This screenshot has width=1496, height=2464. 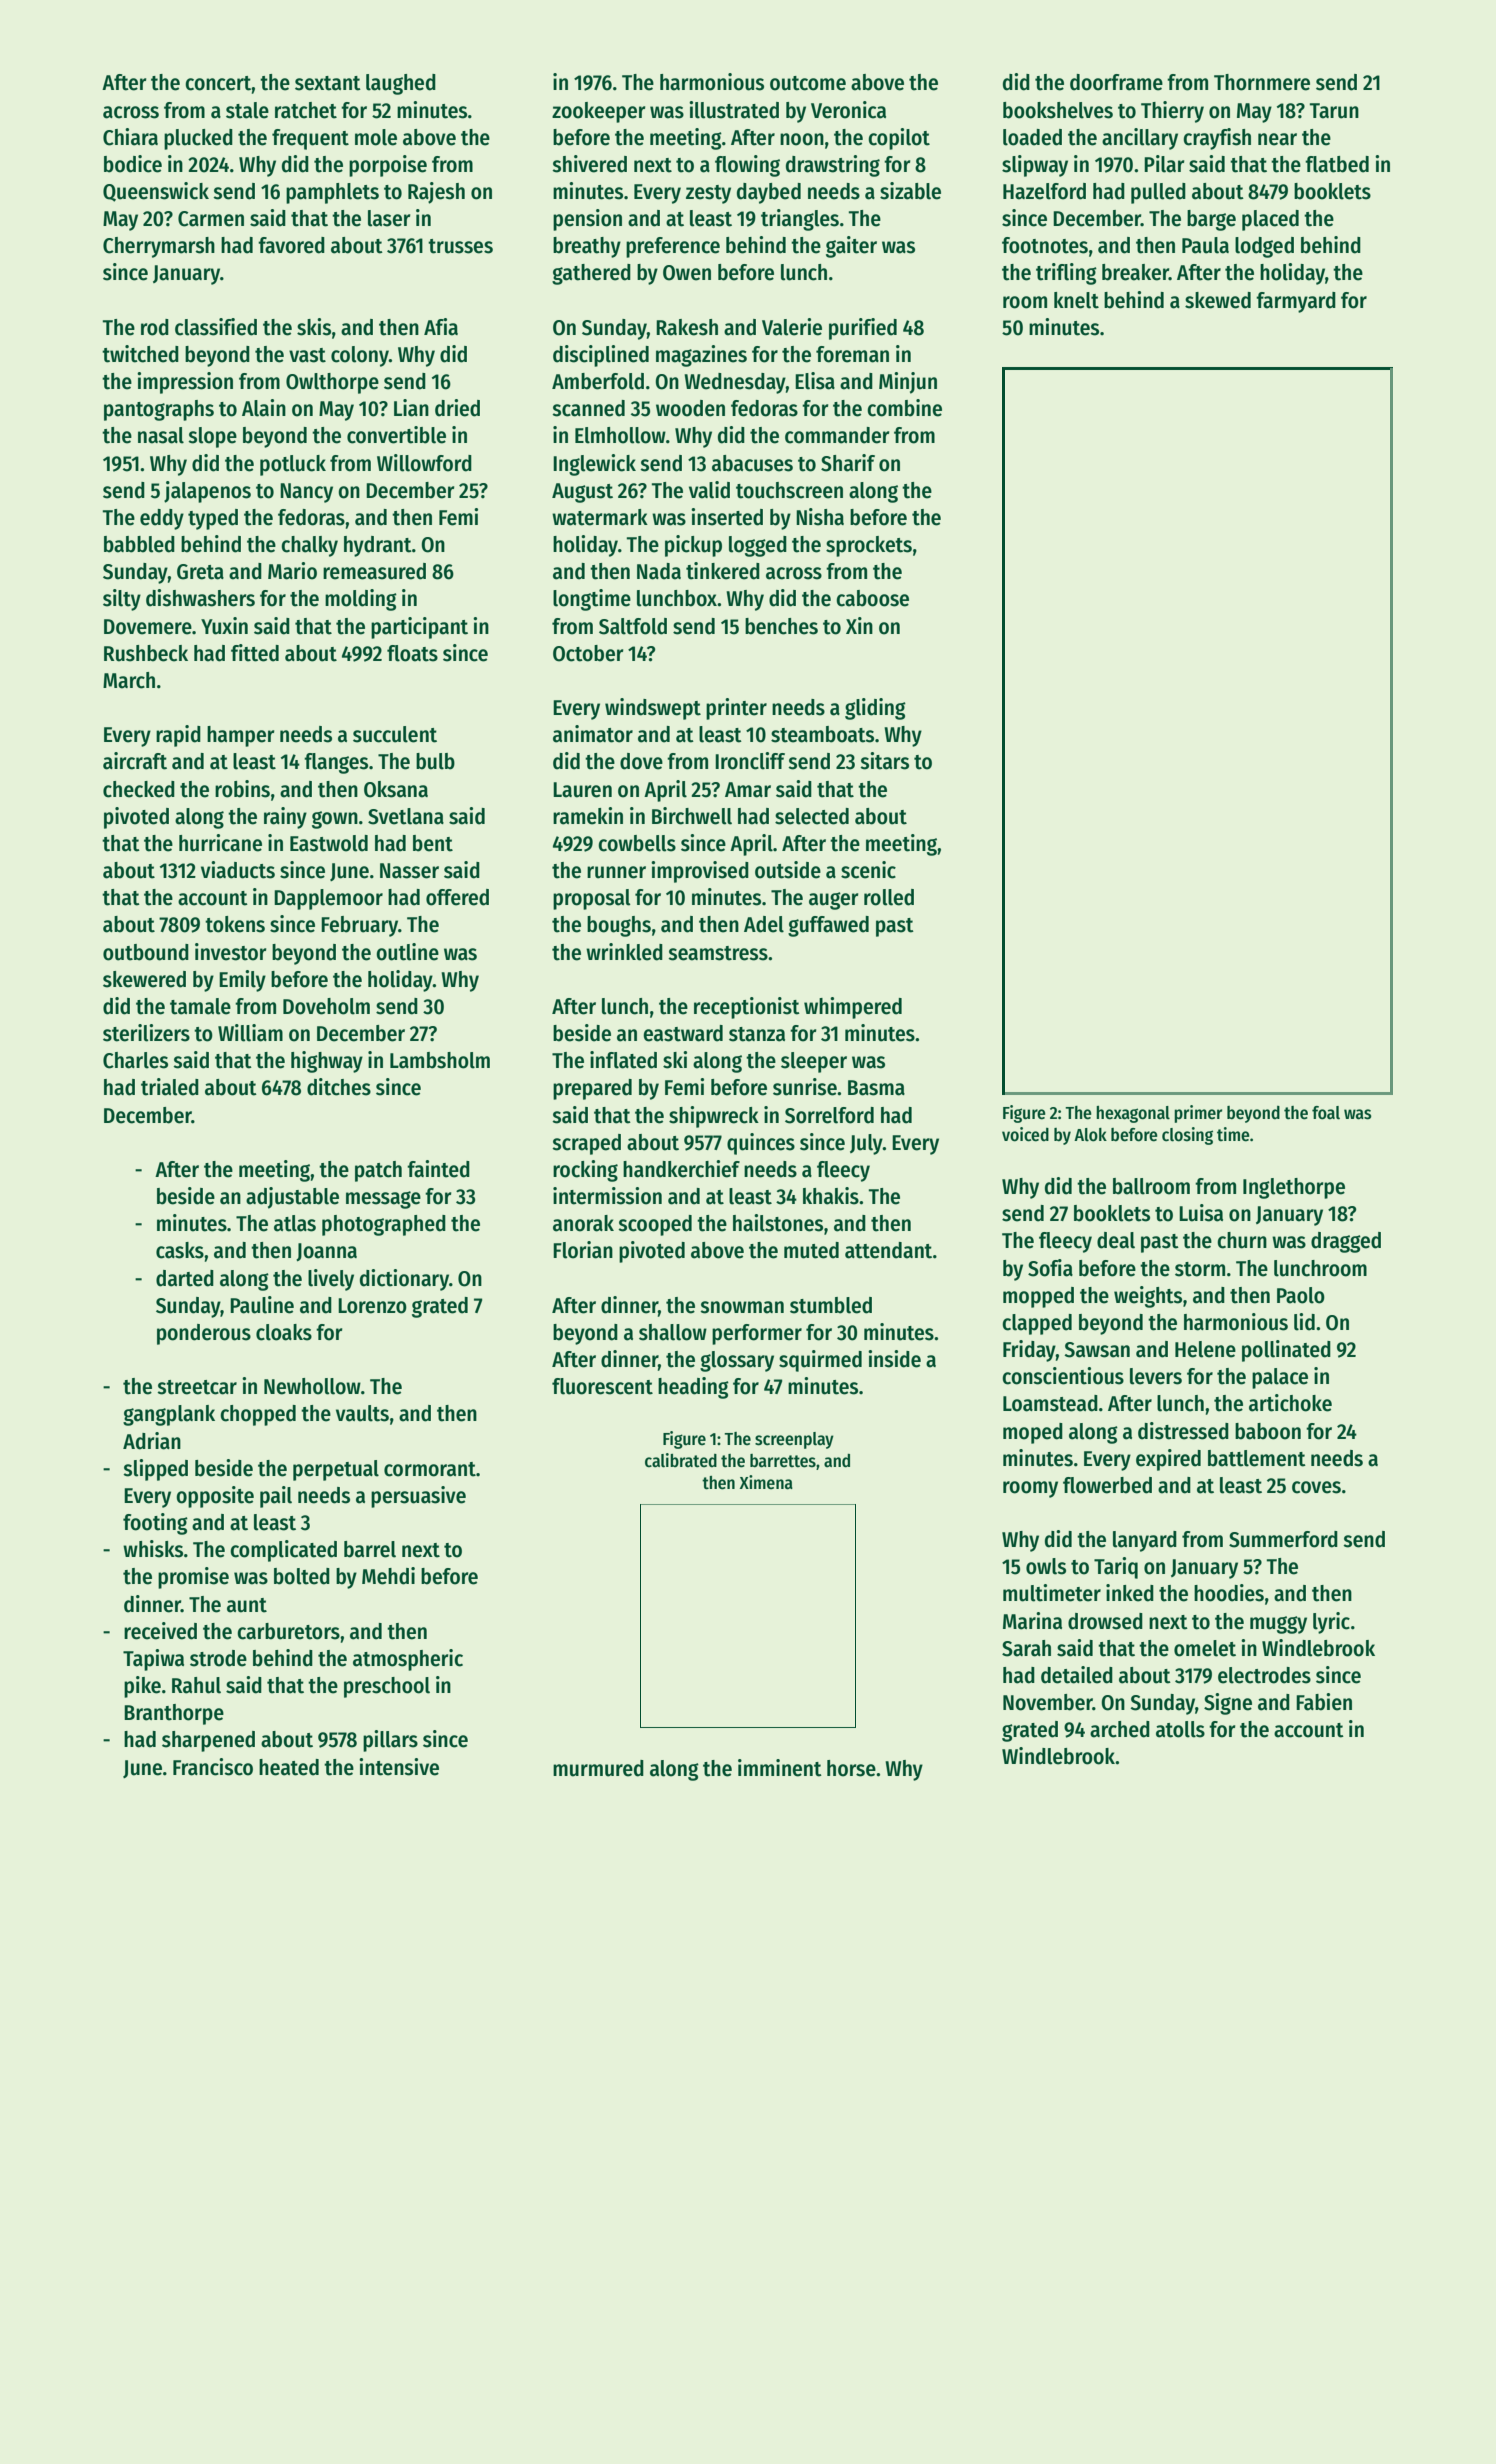 What do you see at coordinates (1198, 1114) in the screenshot?
I see `primer` at bounding box center [1198, 1114].
